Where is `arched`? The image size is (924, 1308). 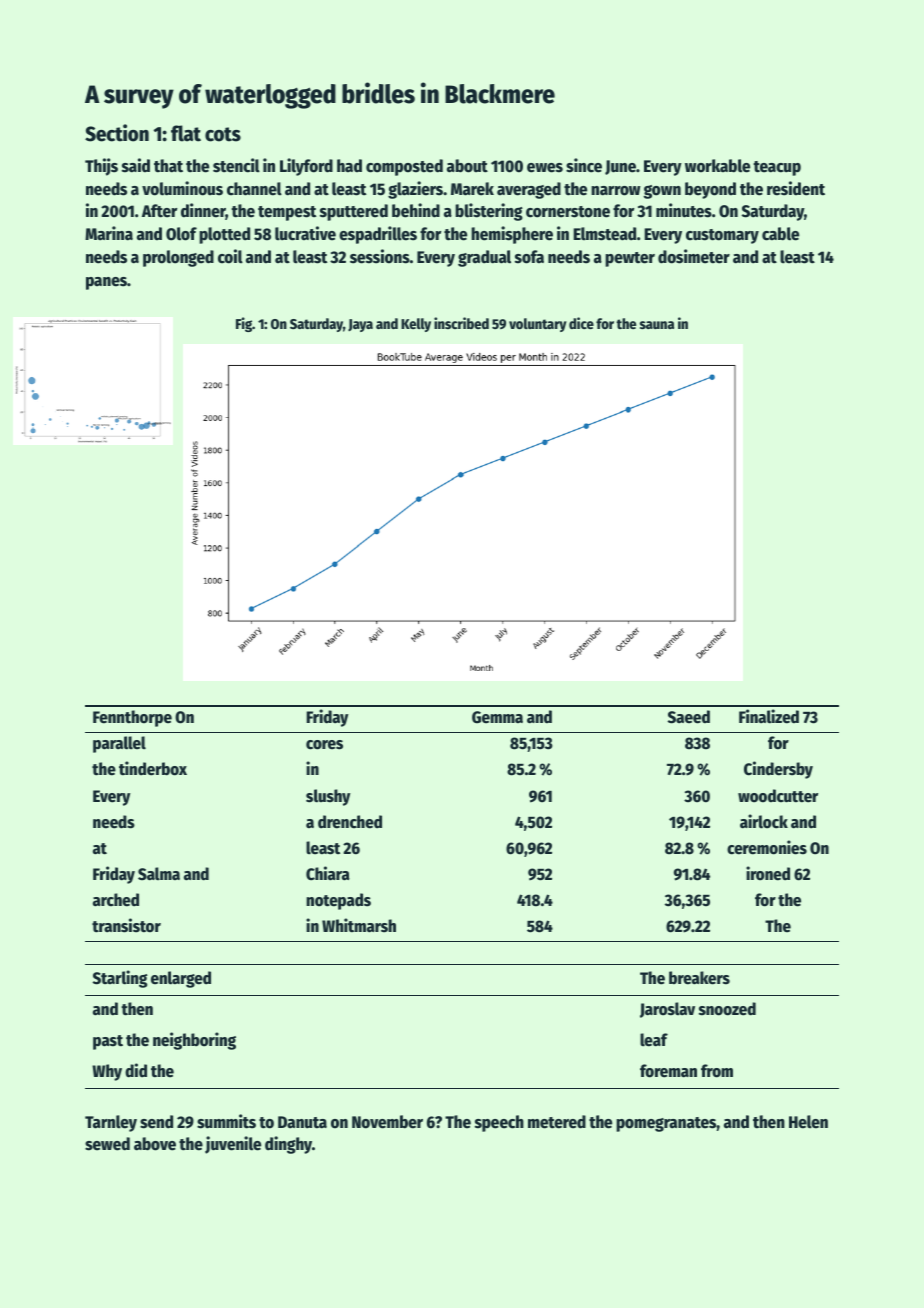
arched is located at coordinates (116, 900).
